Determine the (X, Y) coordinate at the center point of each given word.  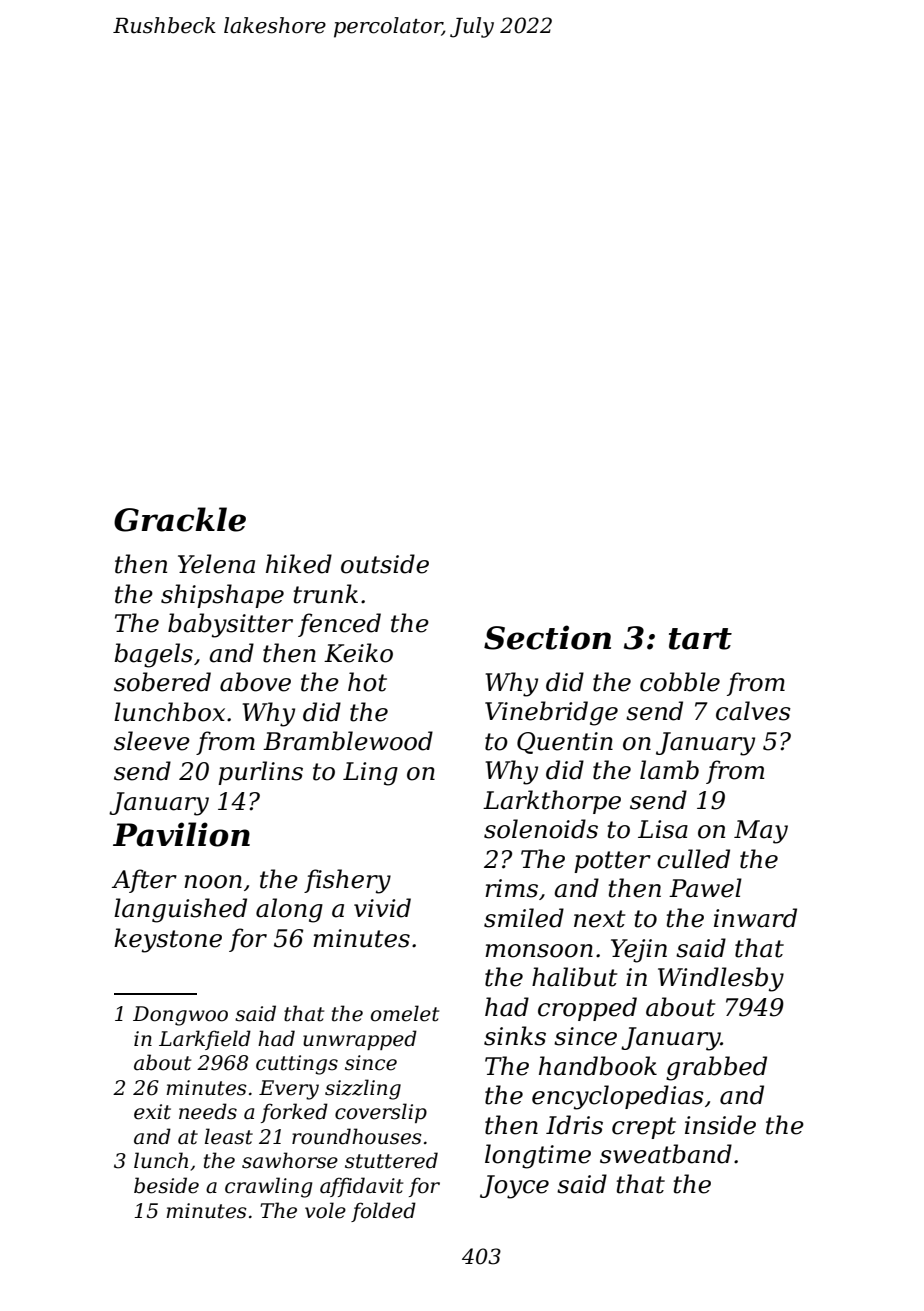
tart (700, 639)
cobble (680, 682)
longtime (538, 1156)
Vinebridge (551, 713)
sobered (162, 682)
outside (385, 564)
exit (152, 1112)
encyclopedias (618, 1097)
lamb (669, 770)
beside (166, 1185)
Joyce (514, 1187)
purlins (260, 773)
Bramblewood (348, 741)
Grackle (180, 519)
